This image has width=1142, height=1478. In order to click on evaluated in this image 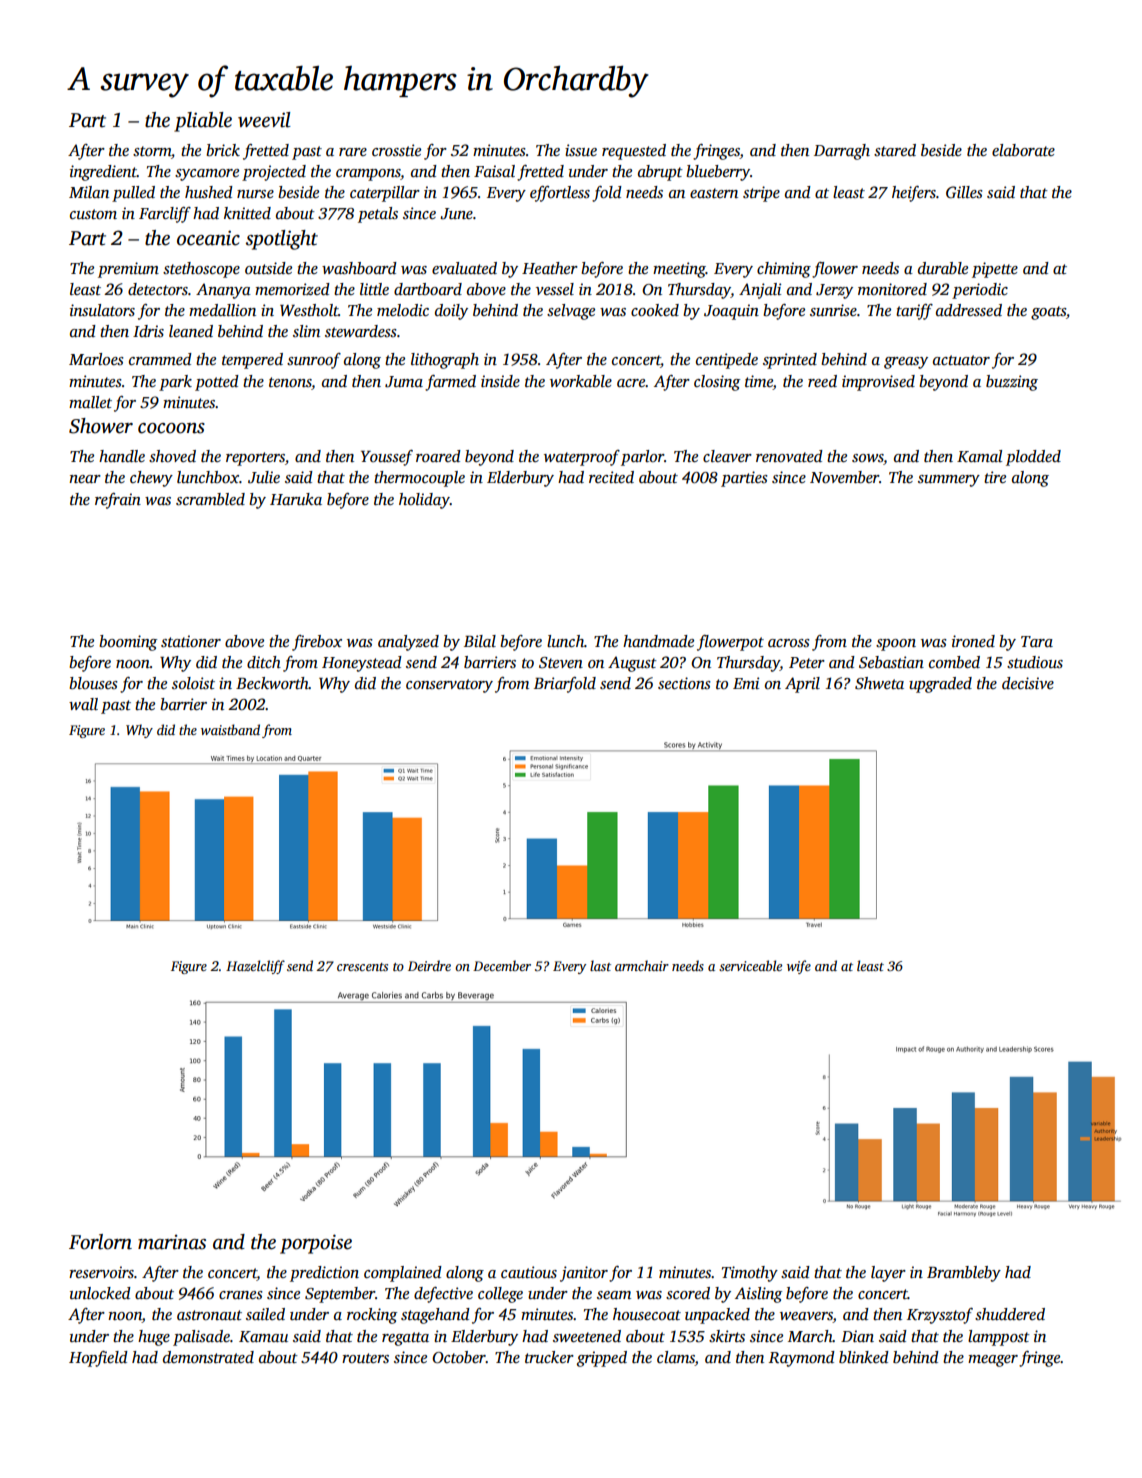, I will do `click(464, 268)`.
